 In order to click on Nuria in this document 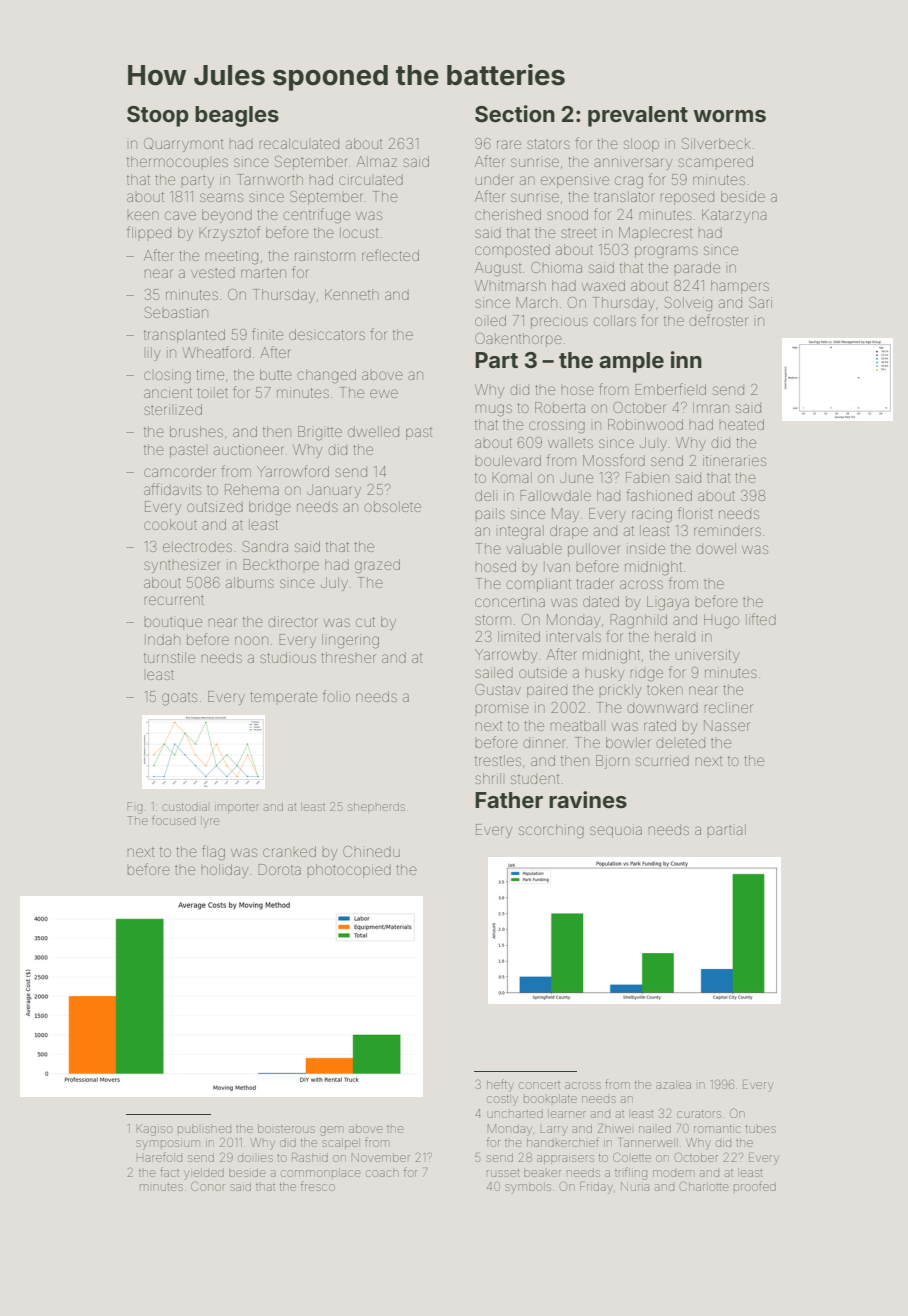, I will do `click(635, 1186)`.
